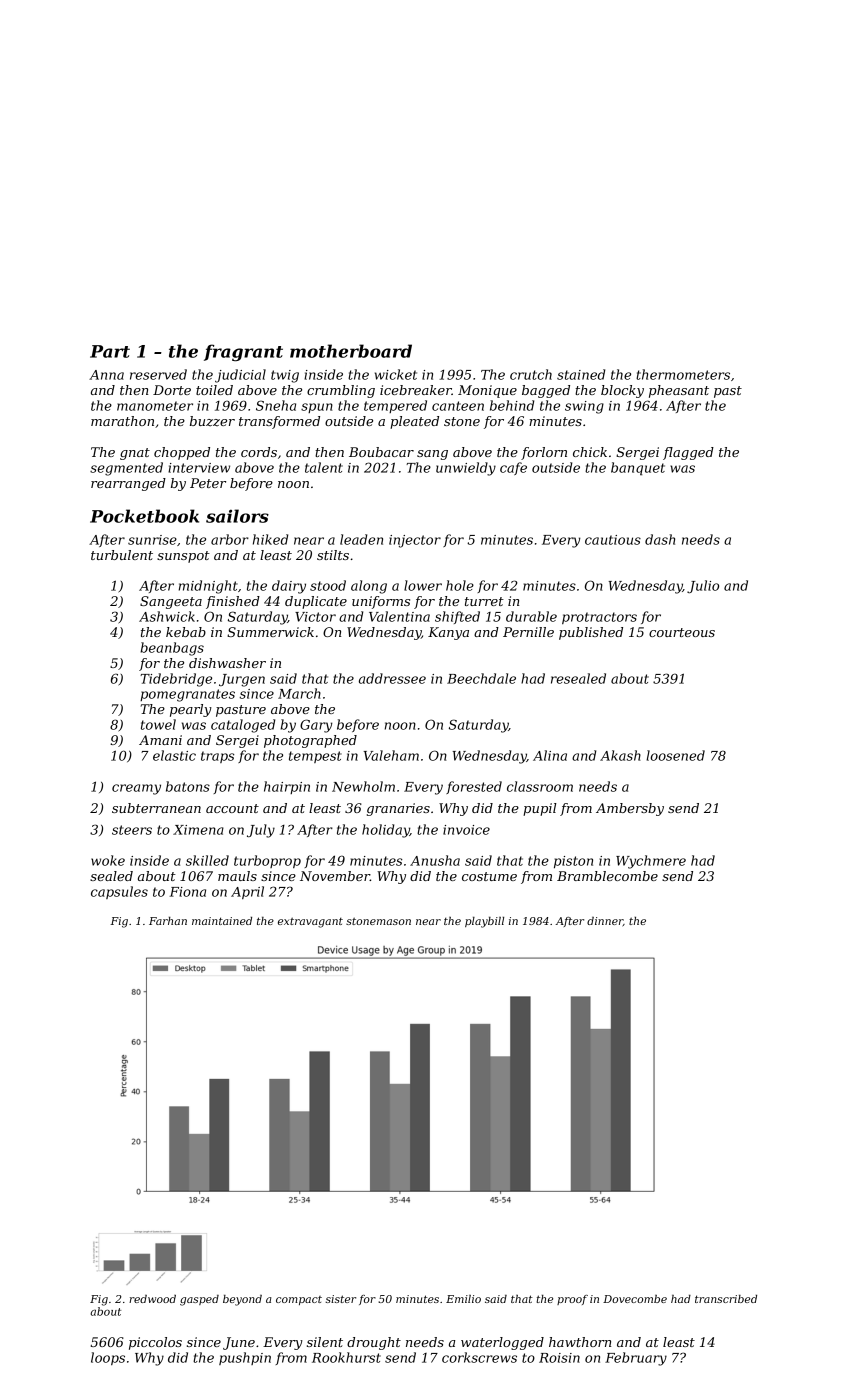 This image has width=849, height=1400. I want to click on creamy, so click(136, 789).
